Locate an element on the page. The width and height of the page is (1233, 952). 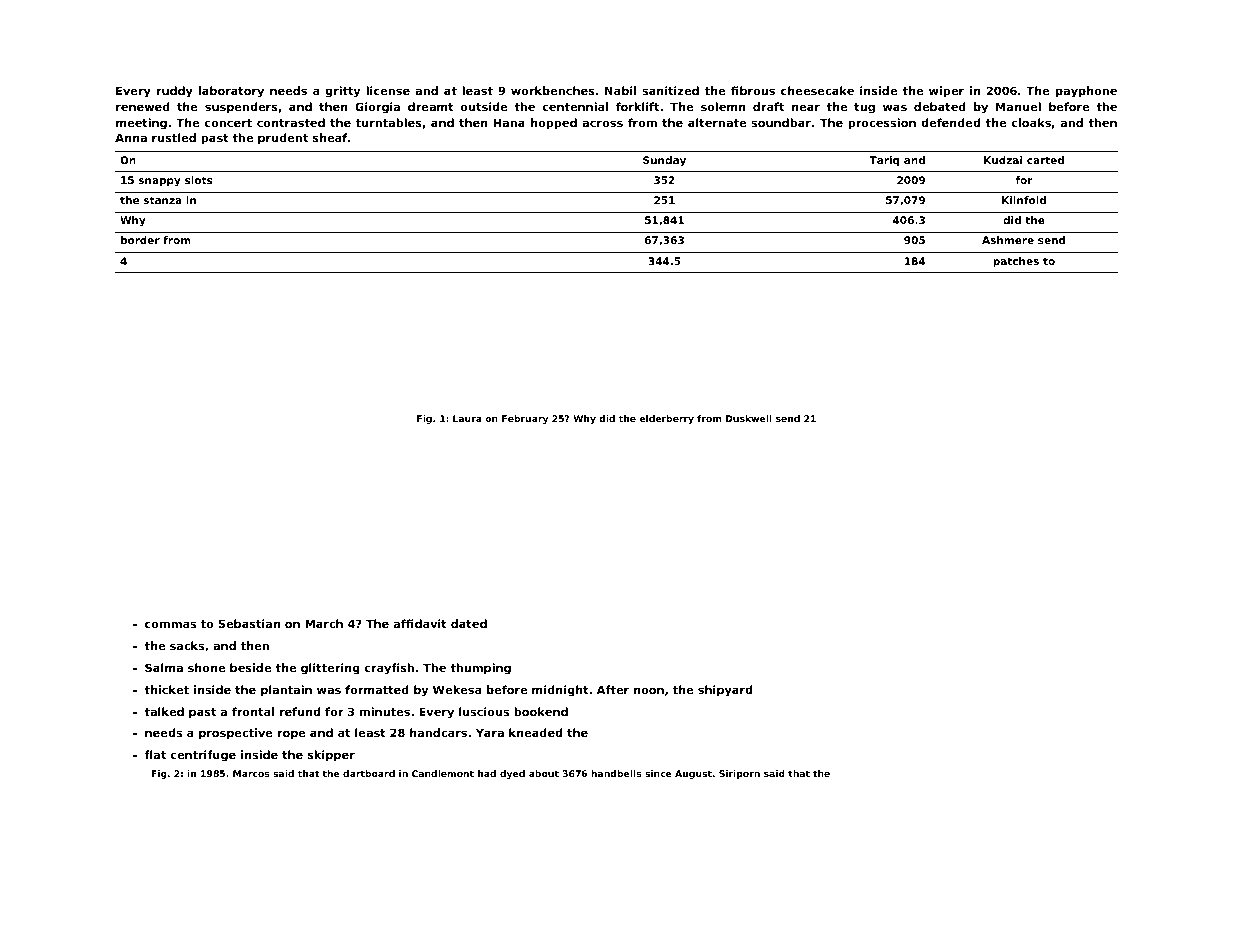
hopped is located at coordinates (554, 124).
